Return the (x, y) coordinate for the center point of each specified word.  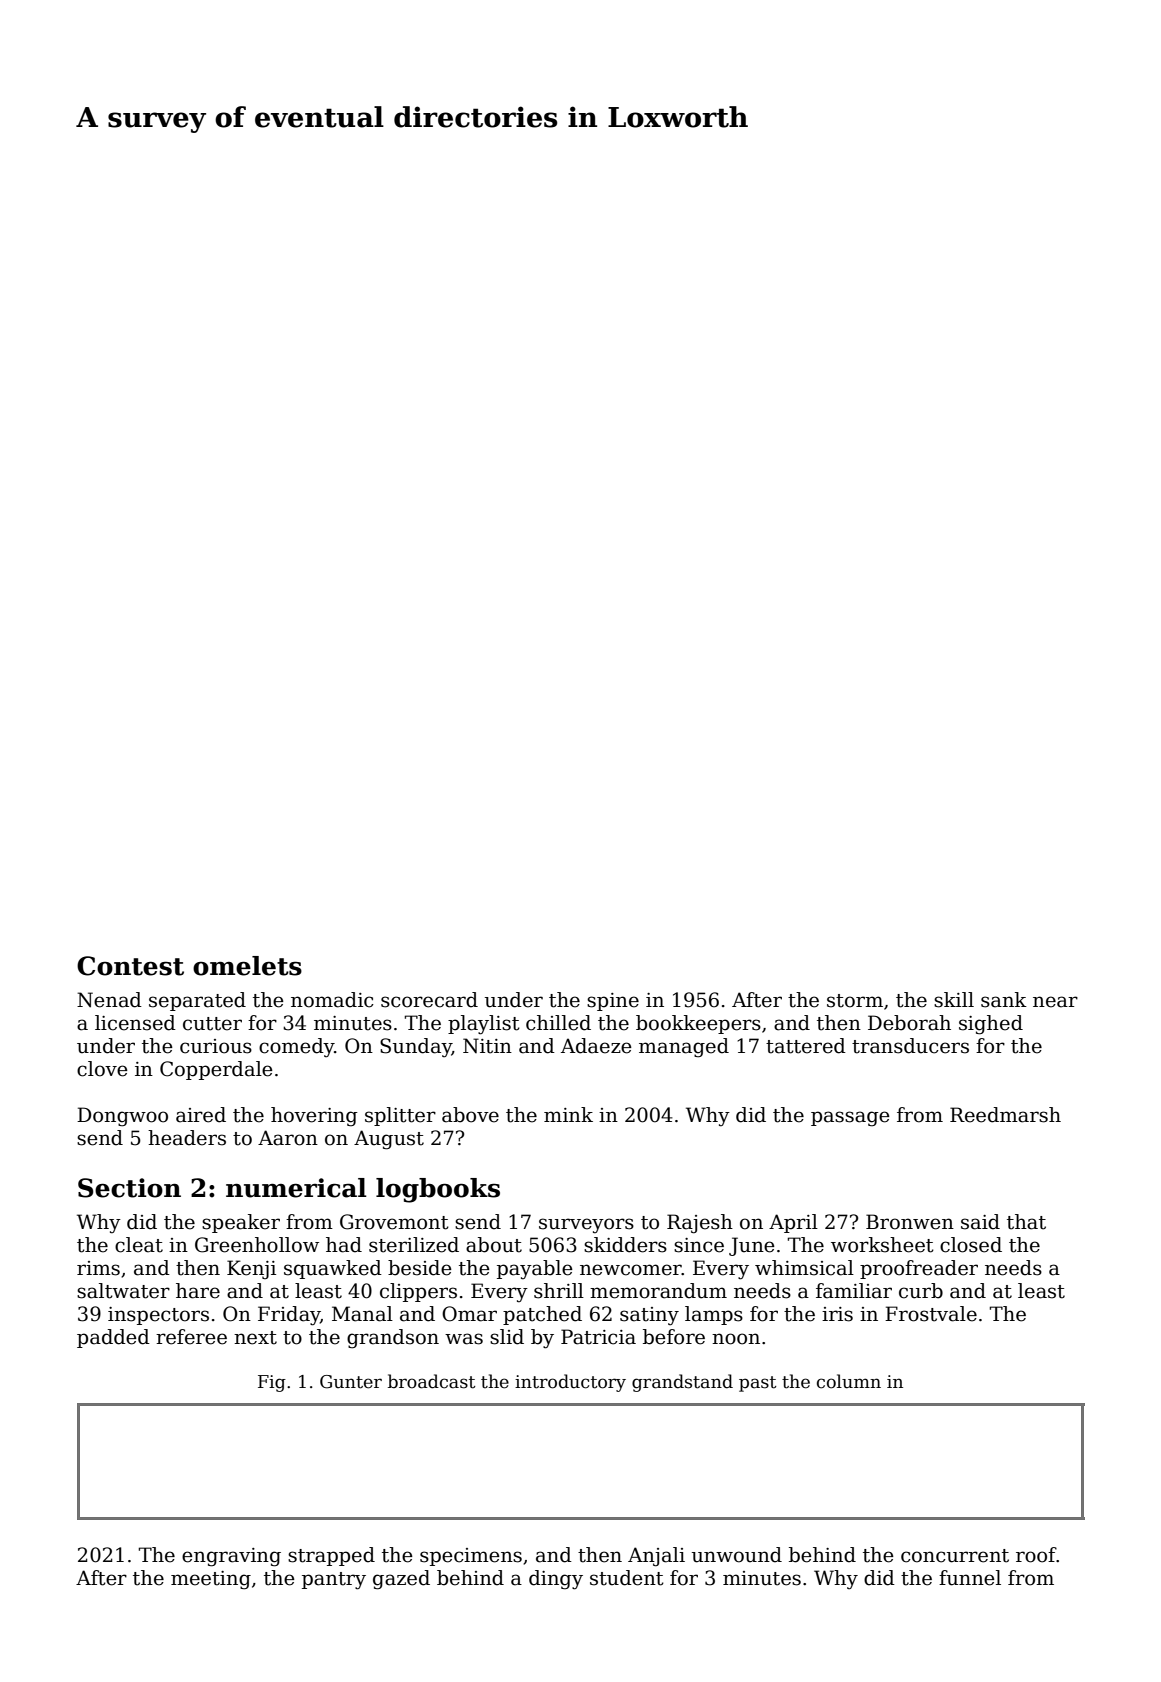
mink (568, 1114)
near (1055, 1002)
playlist (484, 1025)
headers (187, 1138)
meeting (211, 1580)
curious (216, 1046)
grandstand (682, 1383)
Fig (272, 1383)
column (849, 1381)
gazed (401, 1580)
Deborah (909, 1023)
